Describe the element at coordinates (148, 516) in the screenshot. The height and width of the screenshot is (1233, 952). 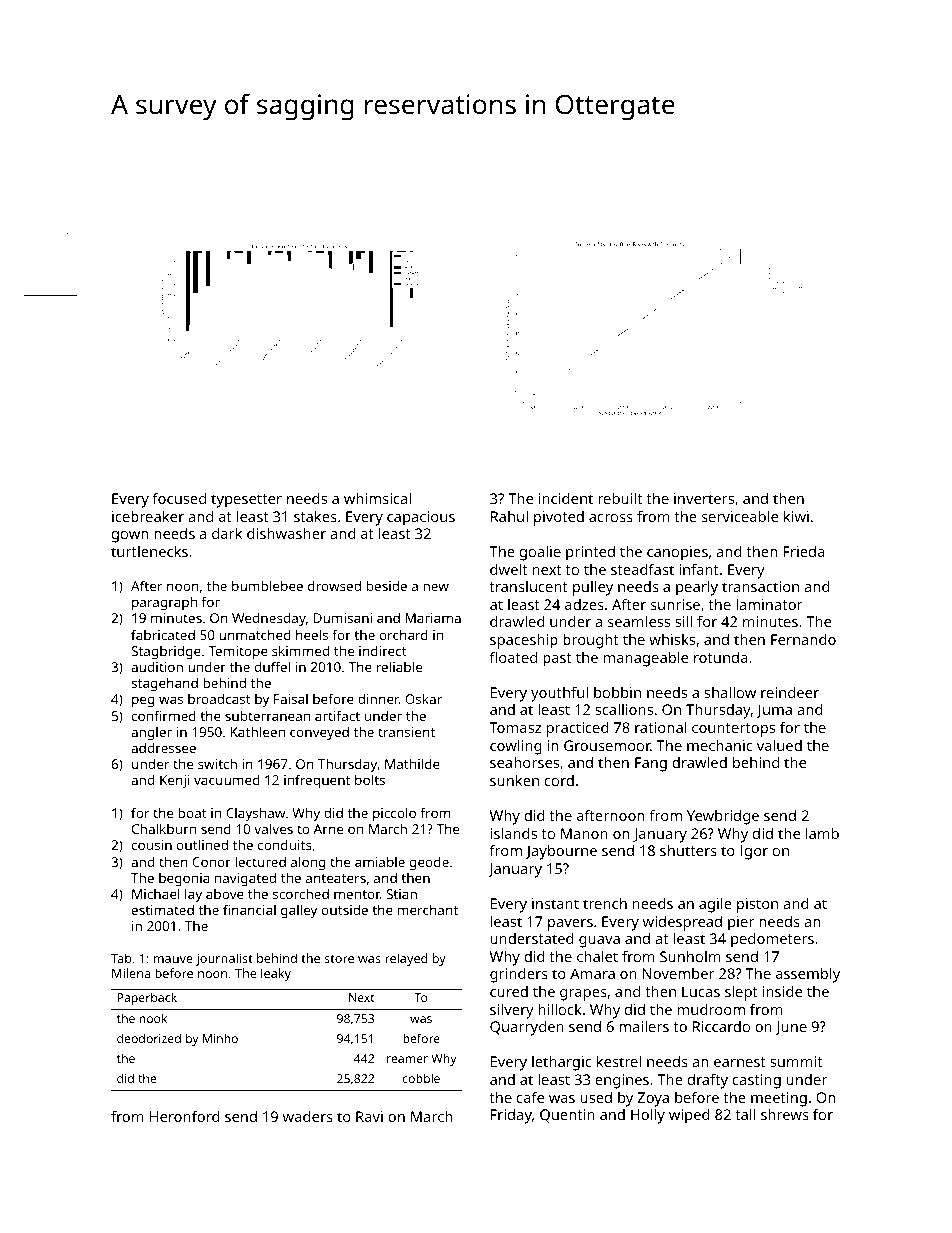
I see `icebreaker` at that location.
